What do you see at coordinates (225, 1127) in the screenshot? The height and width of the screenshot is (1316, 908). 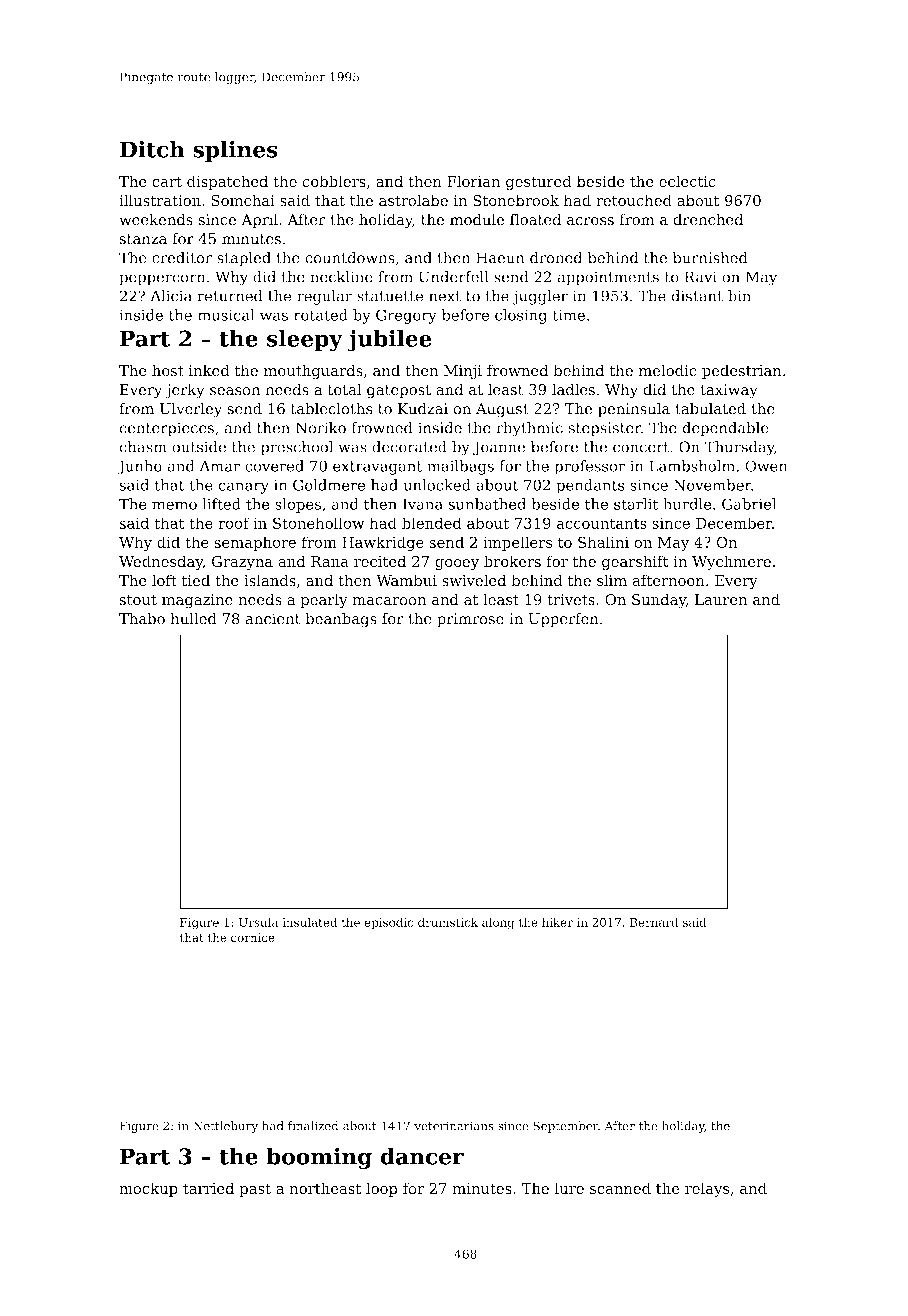 I see `Nettlebury` at bounding box center [225, 1127].
